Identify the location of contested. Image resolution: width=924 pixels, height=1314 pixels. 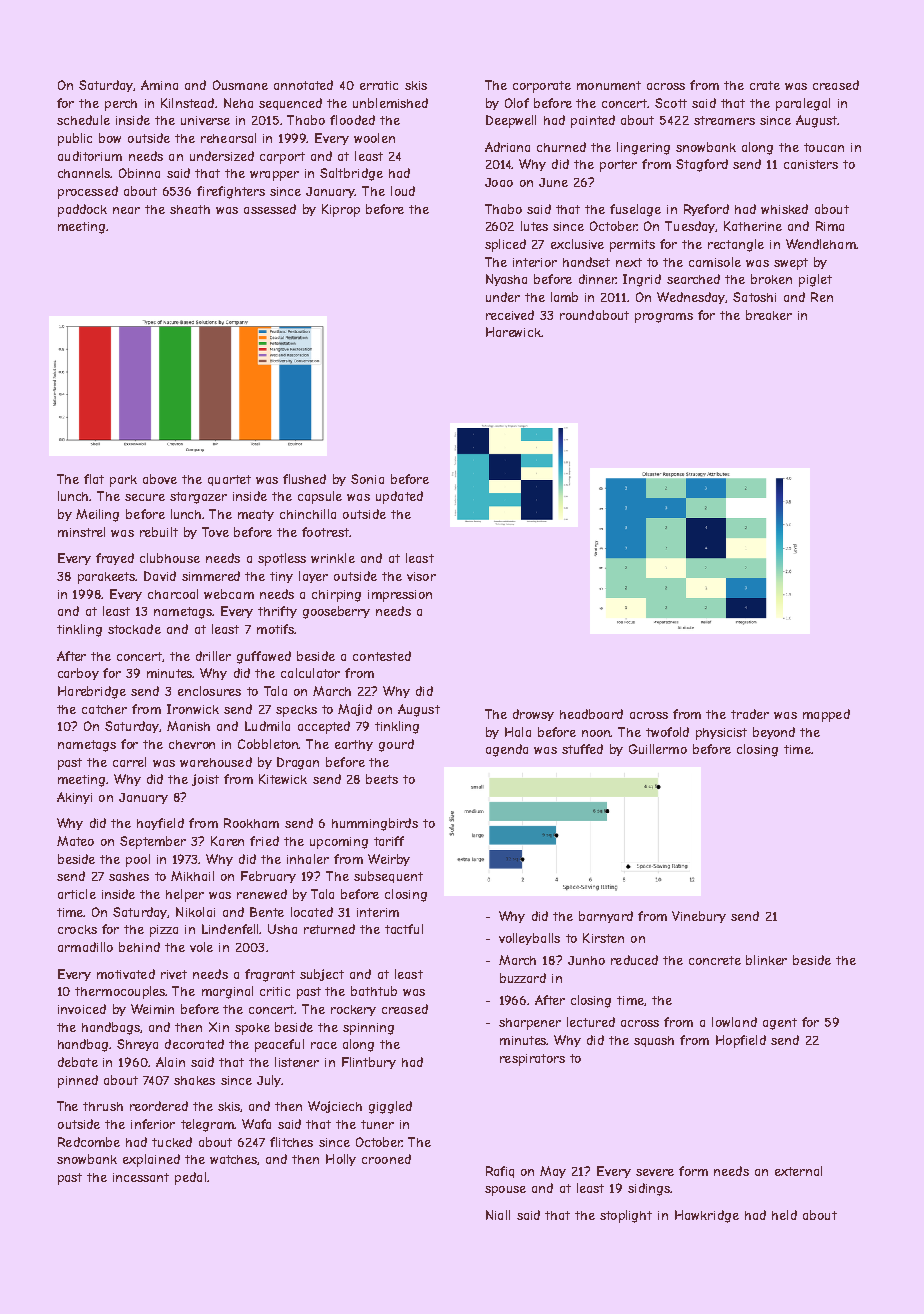
(382, 656).
